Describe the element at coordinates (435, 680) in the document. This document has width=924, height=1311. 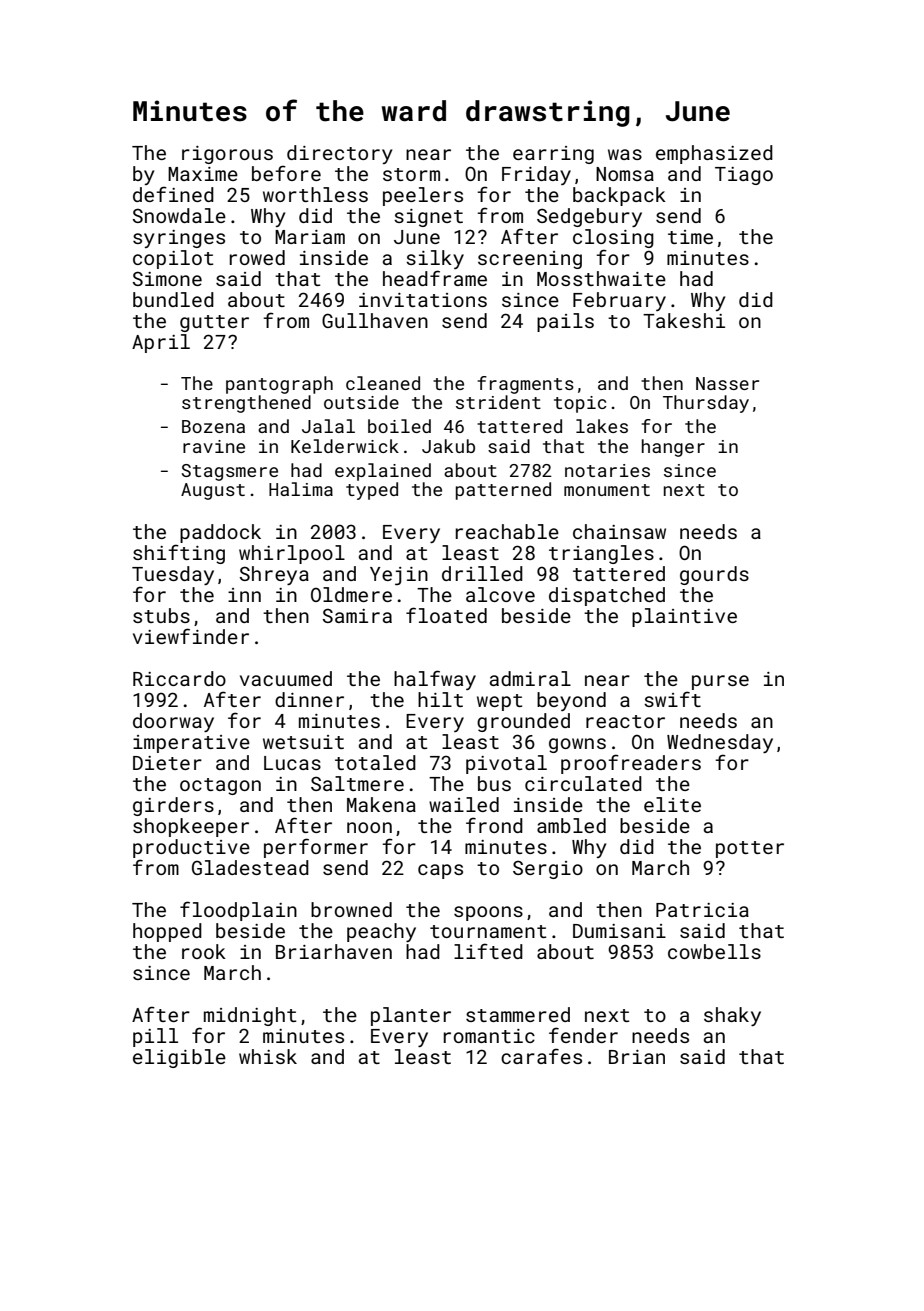
I see `halfway` at that location.
